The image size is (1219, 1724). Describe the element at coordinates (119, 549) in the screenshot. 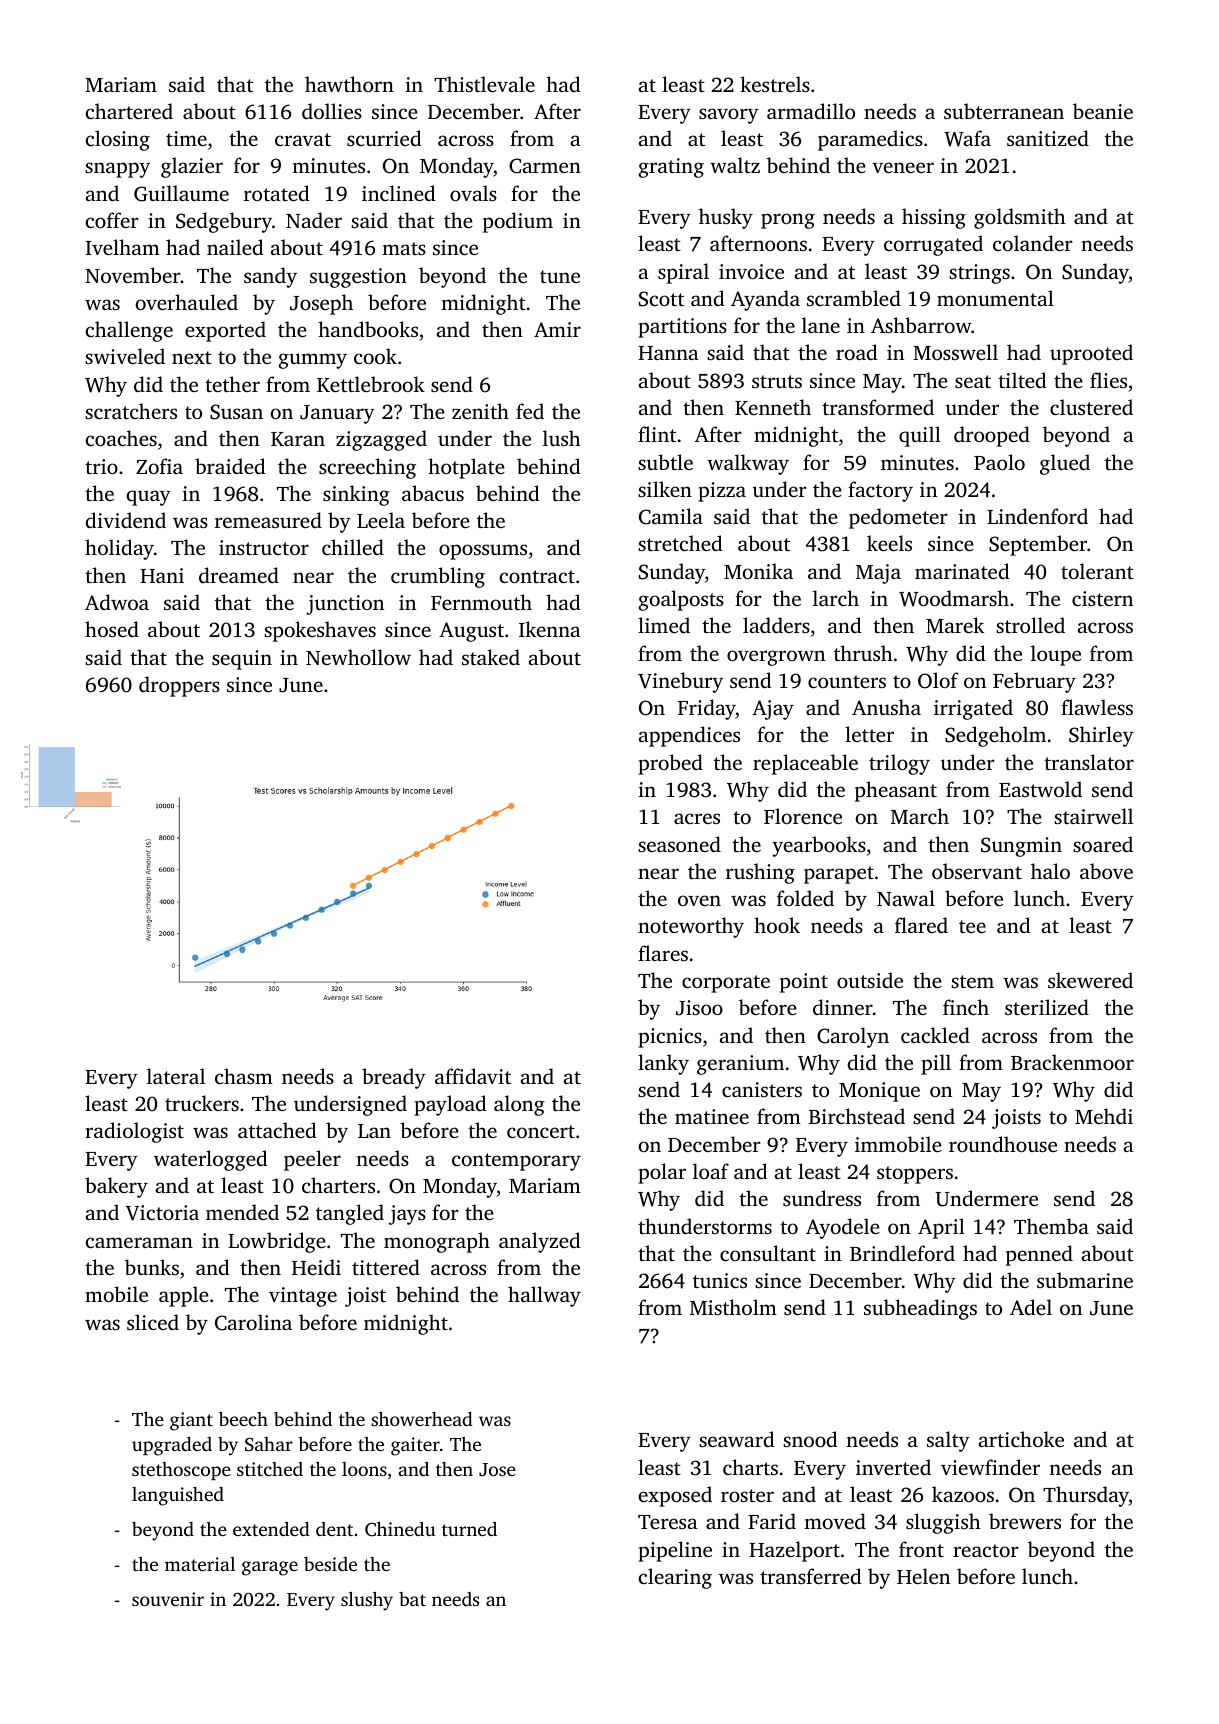

I see `holiday` at that location.
